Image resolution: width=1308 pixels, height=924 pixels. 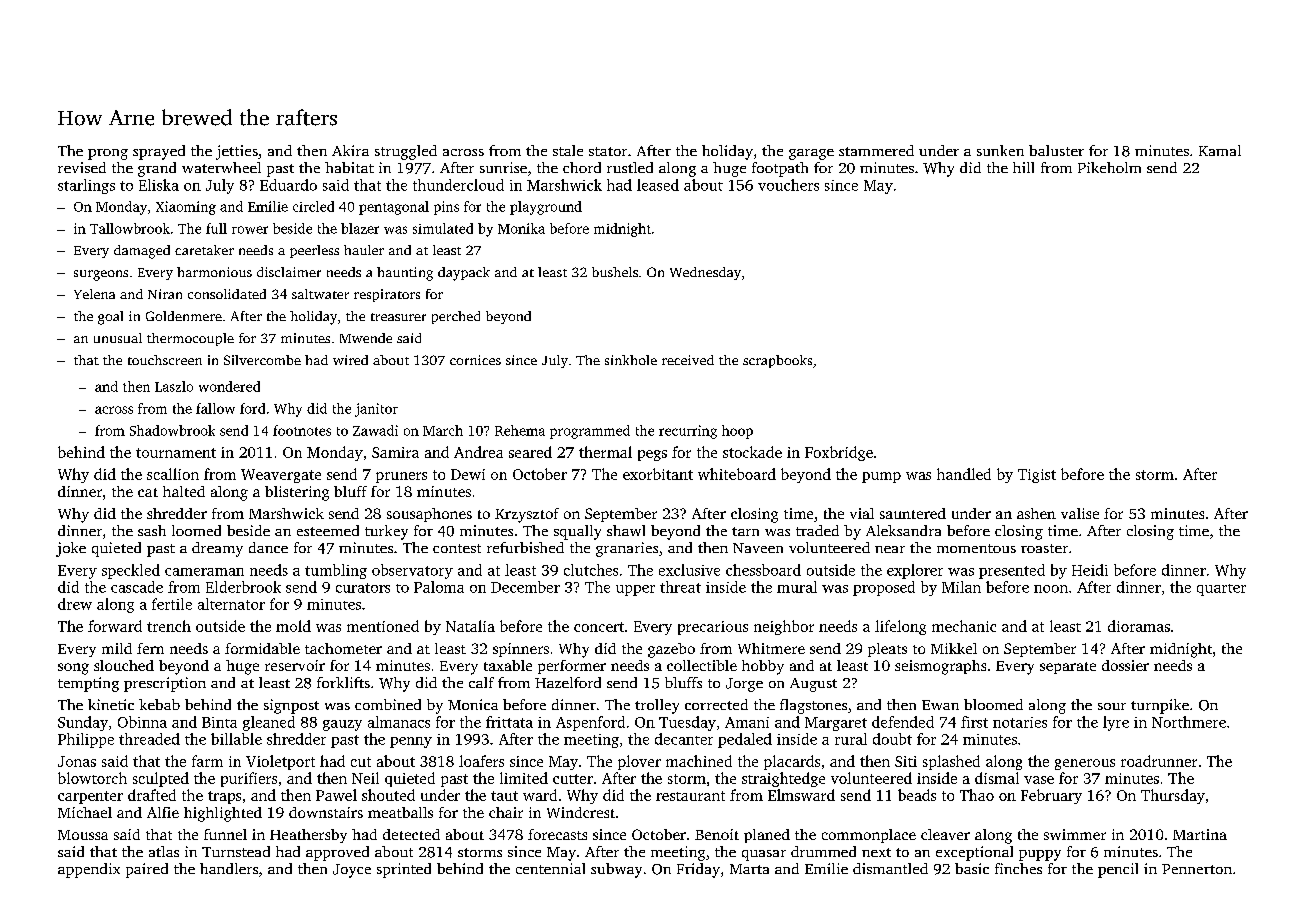 I want to click on baluster, so click(x=1056, y=150).
